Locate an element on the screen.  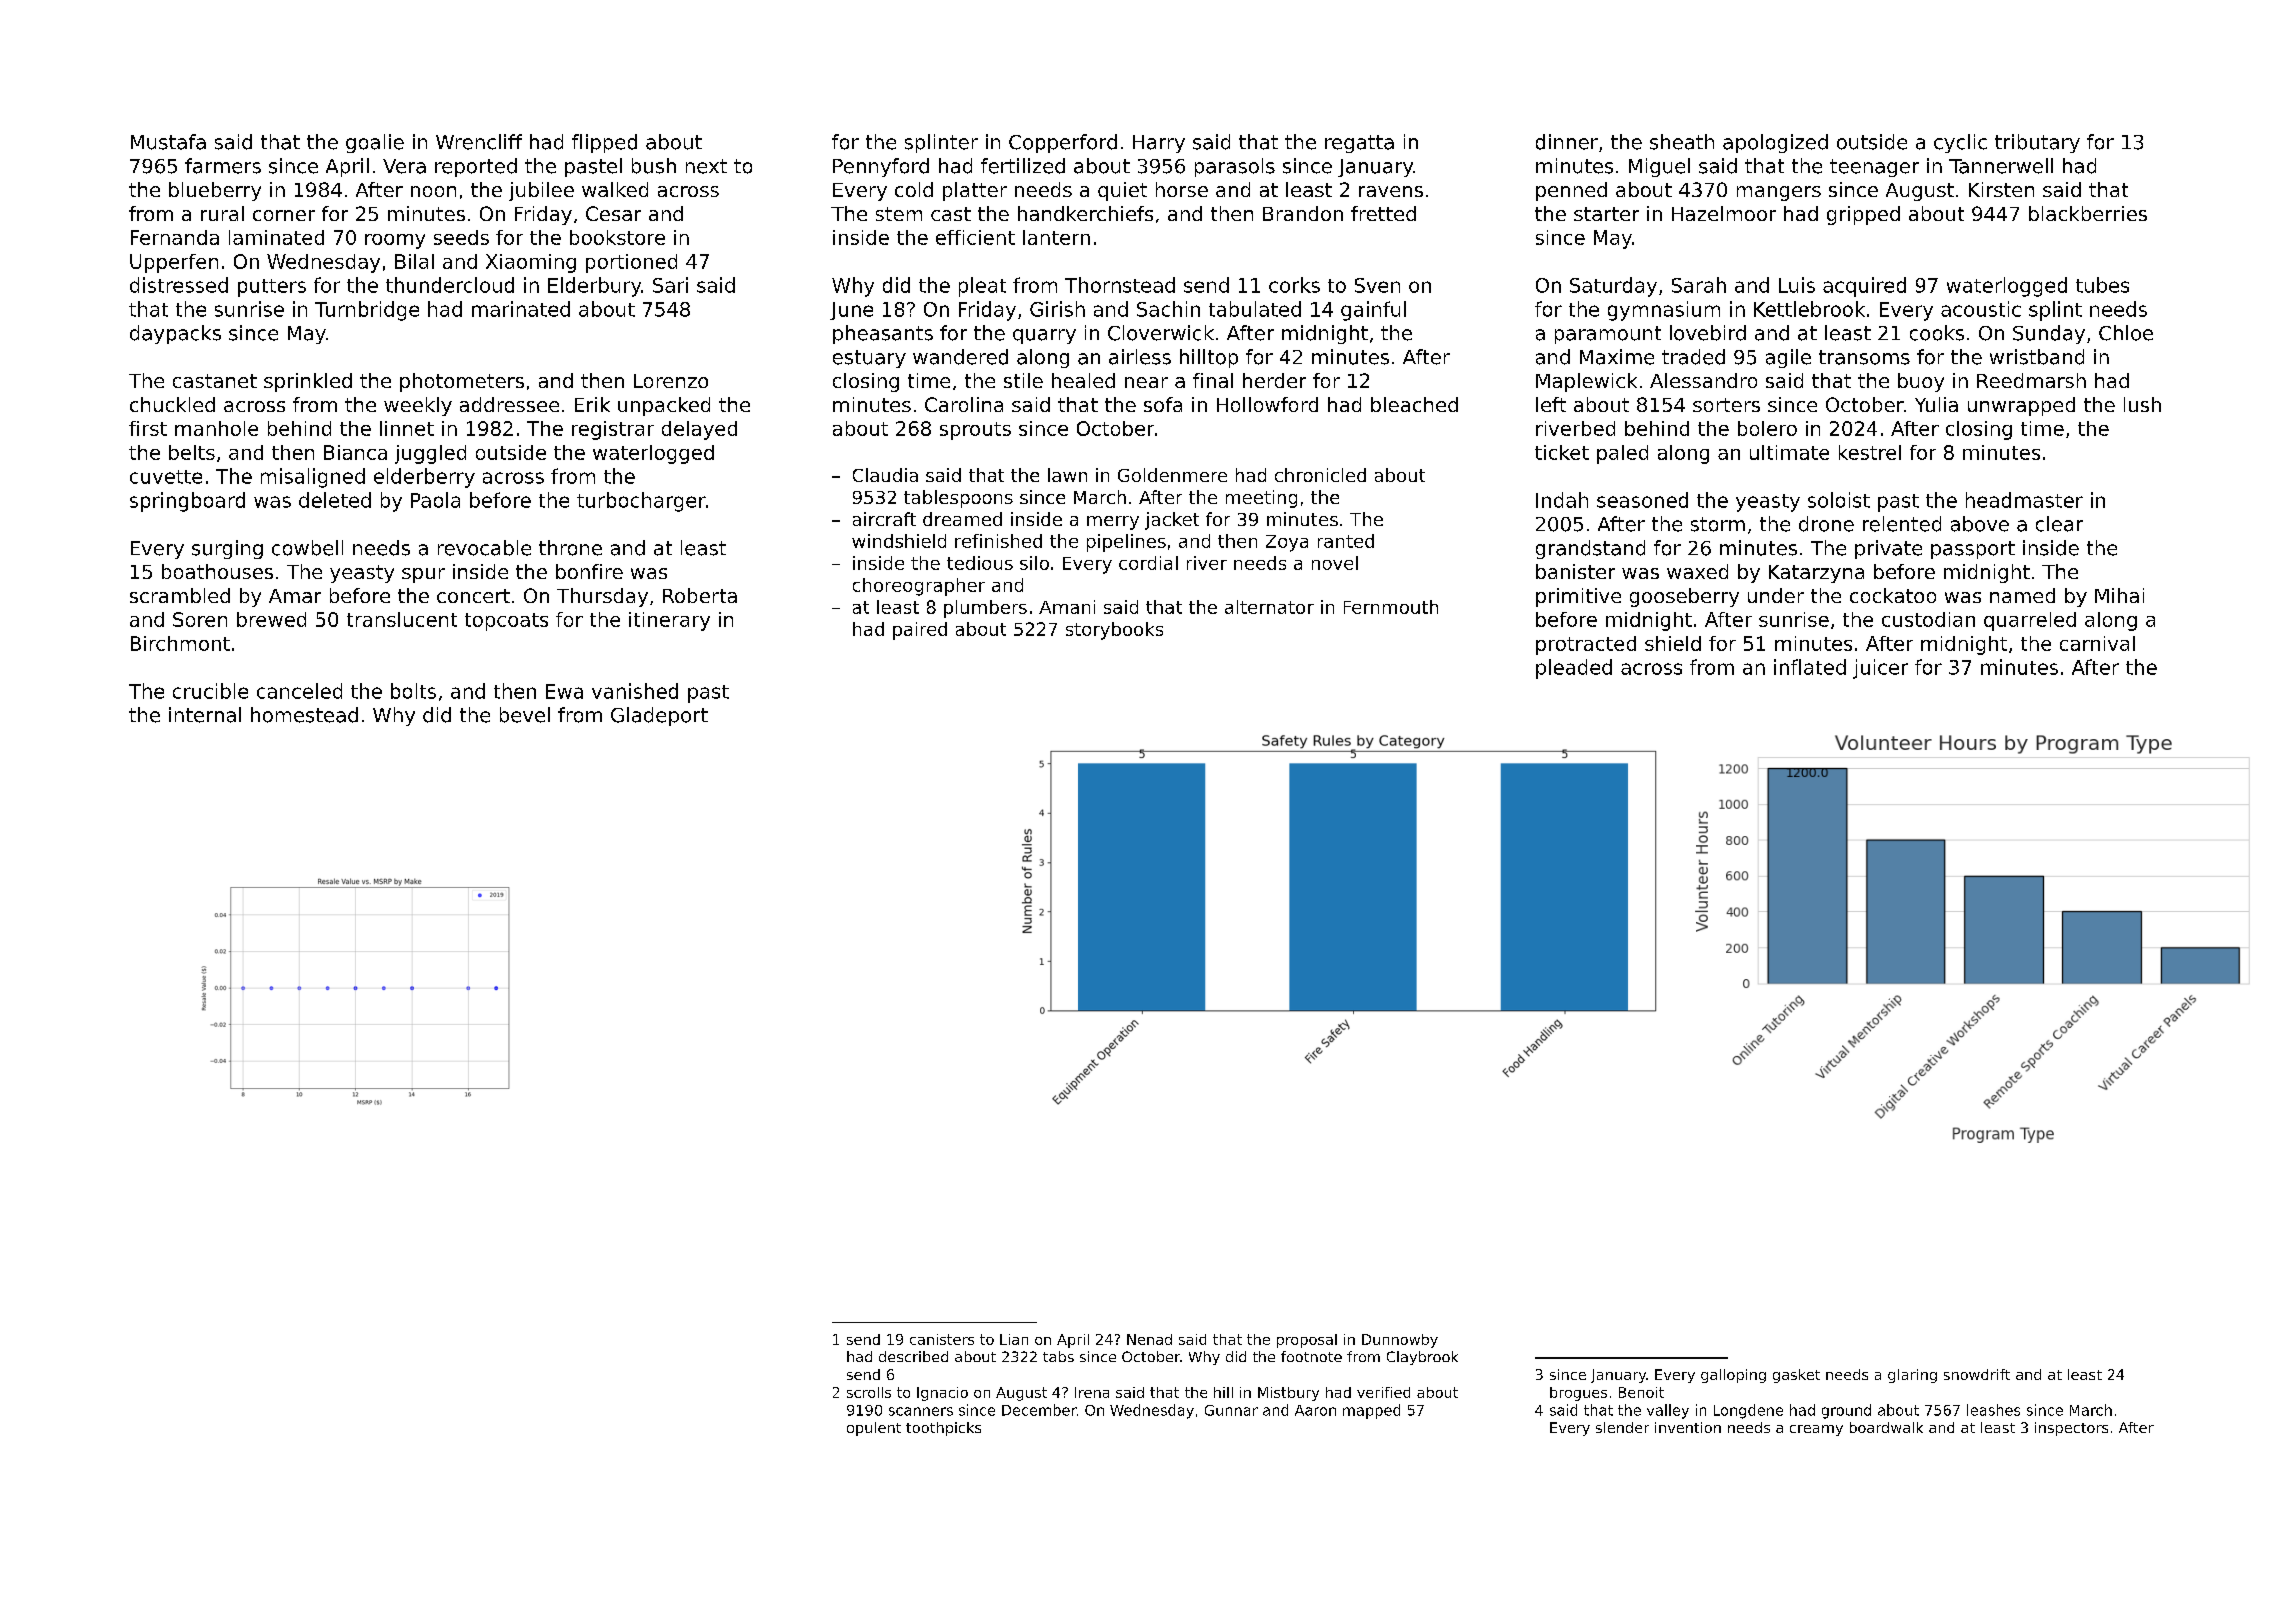
Wrencliff is located at coordinates (479, 142).
